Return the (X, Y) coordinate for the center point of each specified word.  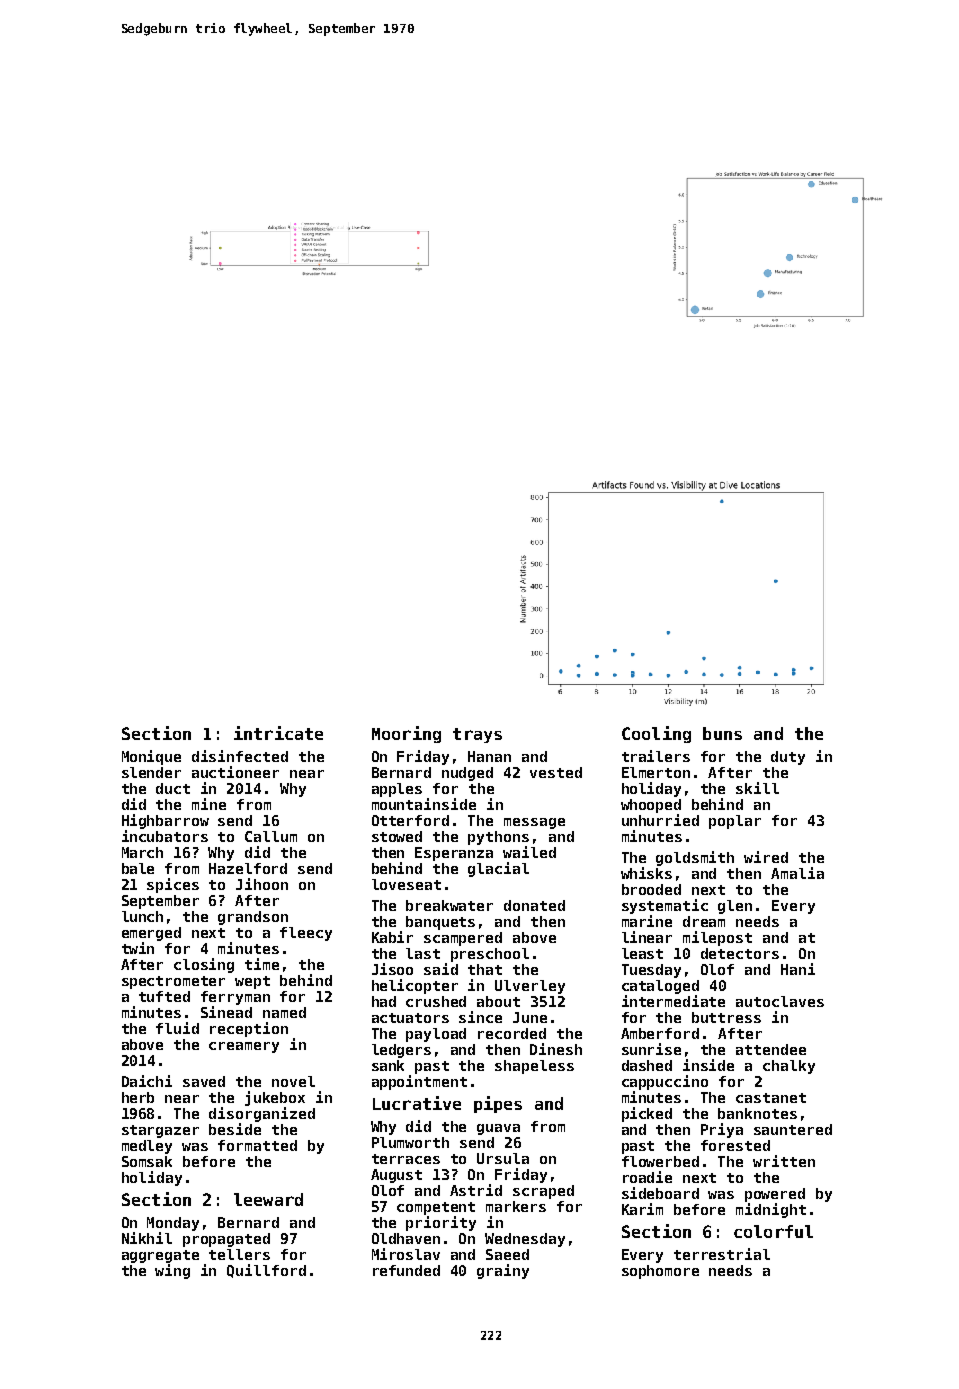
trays (477, 735)
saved (204, 1081)
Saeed (507, 1254)
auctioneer (235, 772)
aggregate (160, 1256)
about (498, 1001)
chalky (789, 1067)
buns (722, 733)
